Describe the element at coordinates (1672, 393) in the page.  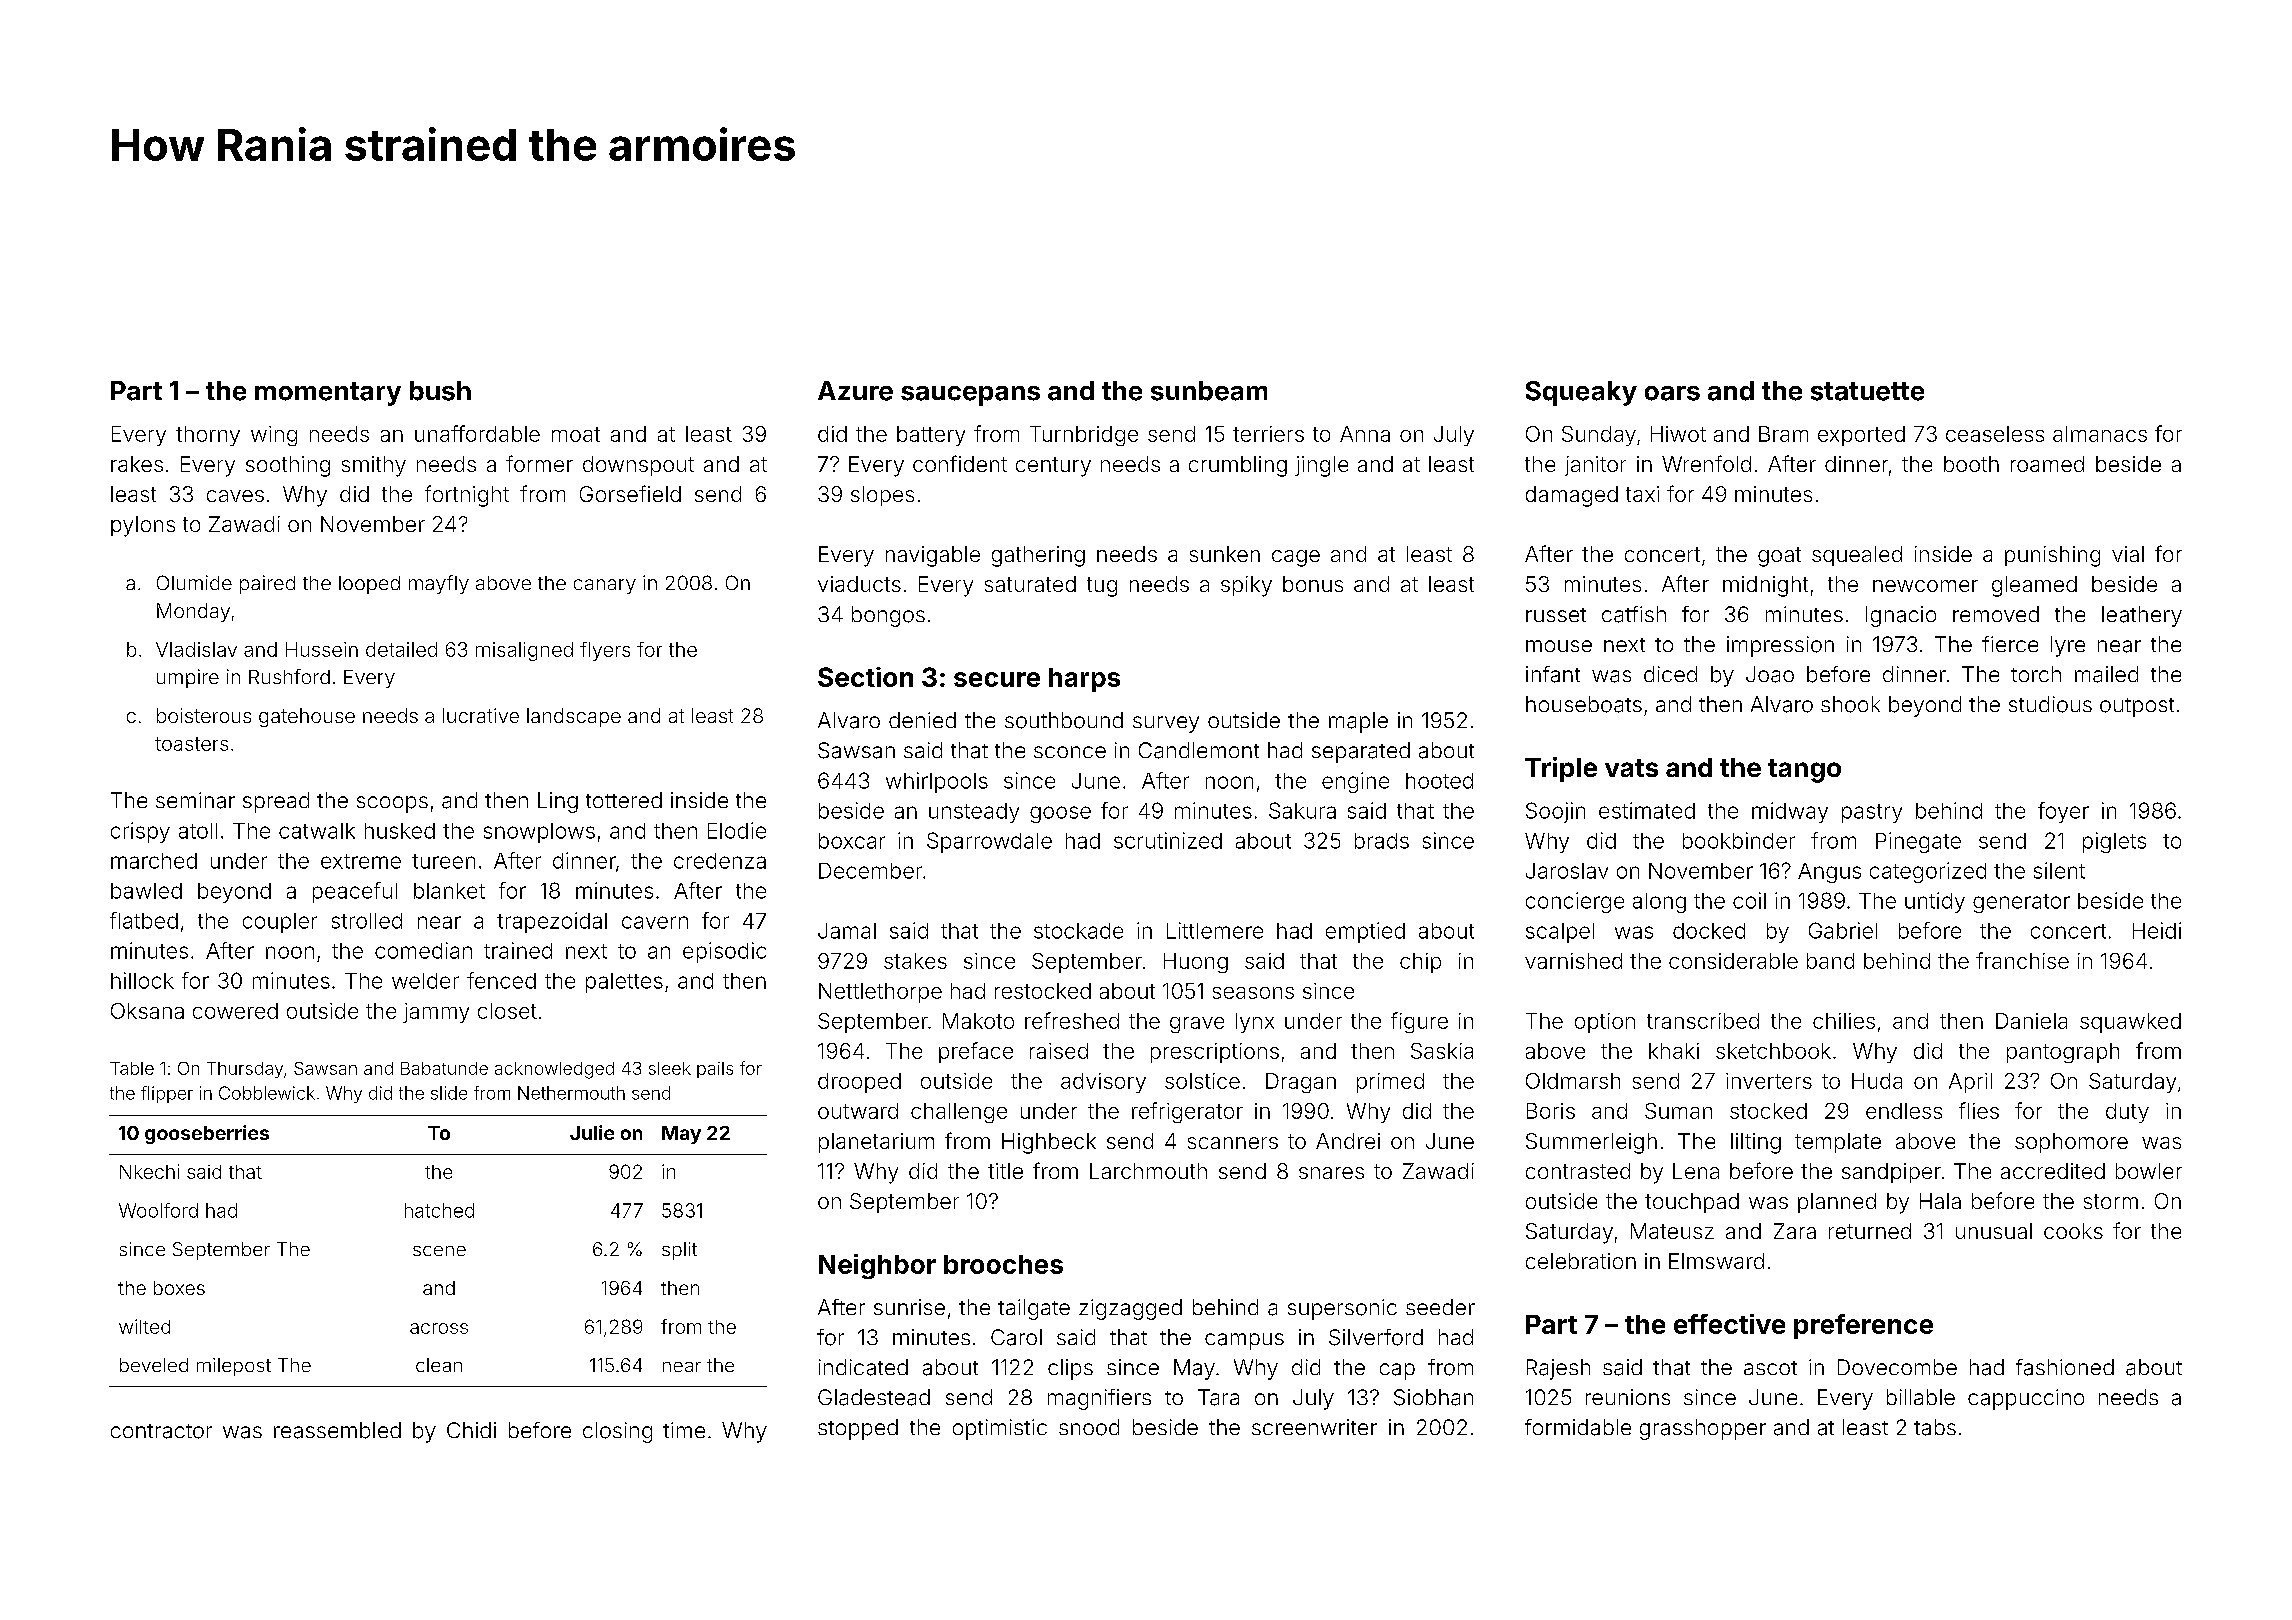
I see `oars` at that location.
